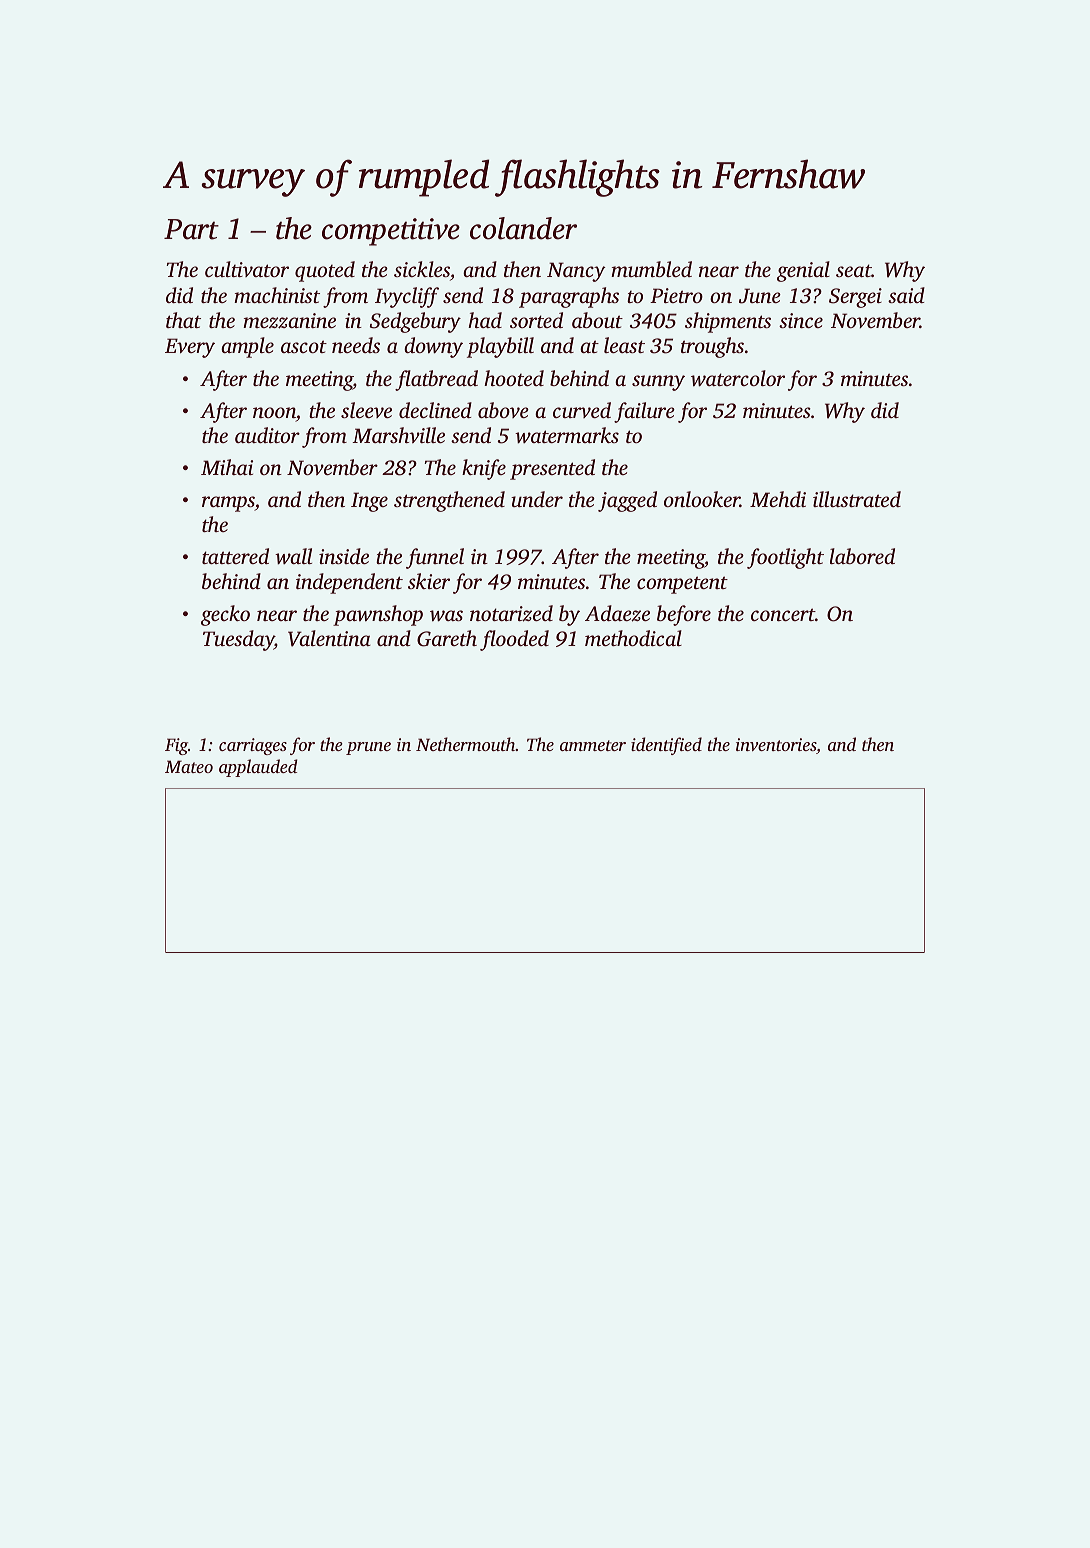 The image size is (1090, 1548). Describe the element at coordinates (857, 499) in the document. I see `illustrated` at that location.
